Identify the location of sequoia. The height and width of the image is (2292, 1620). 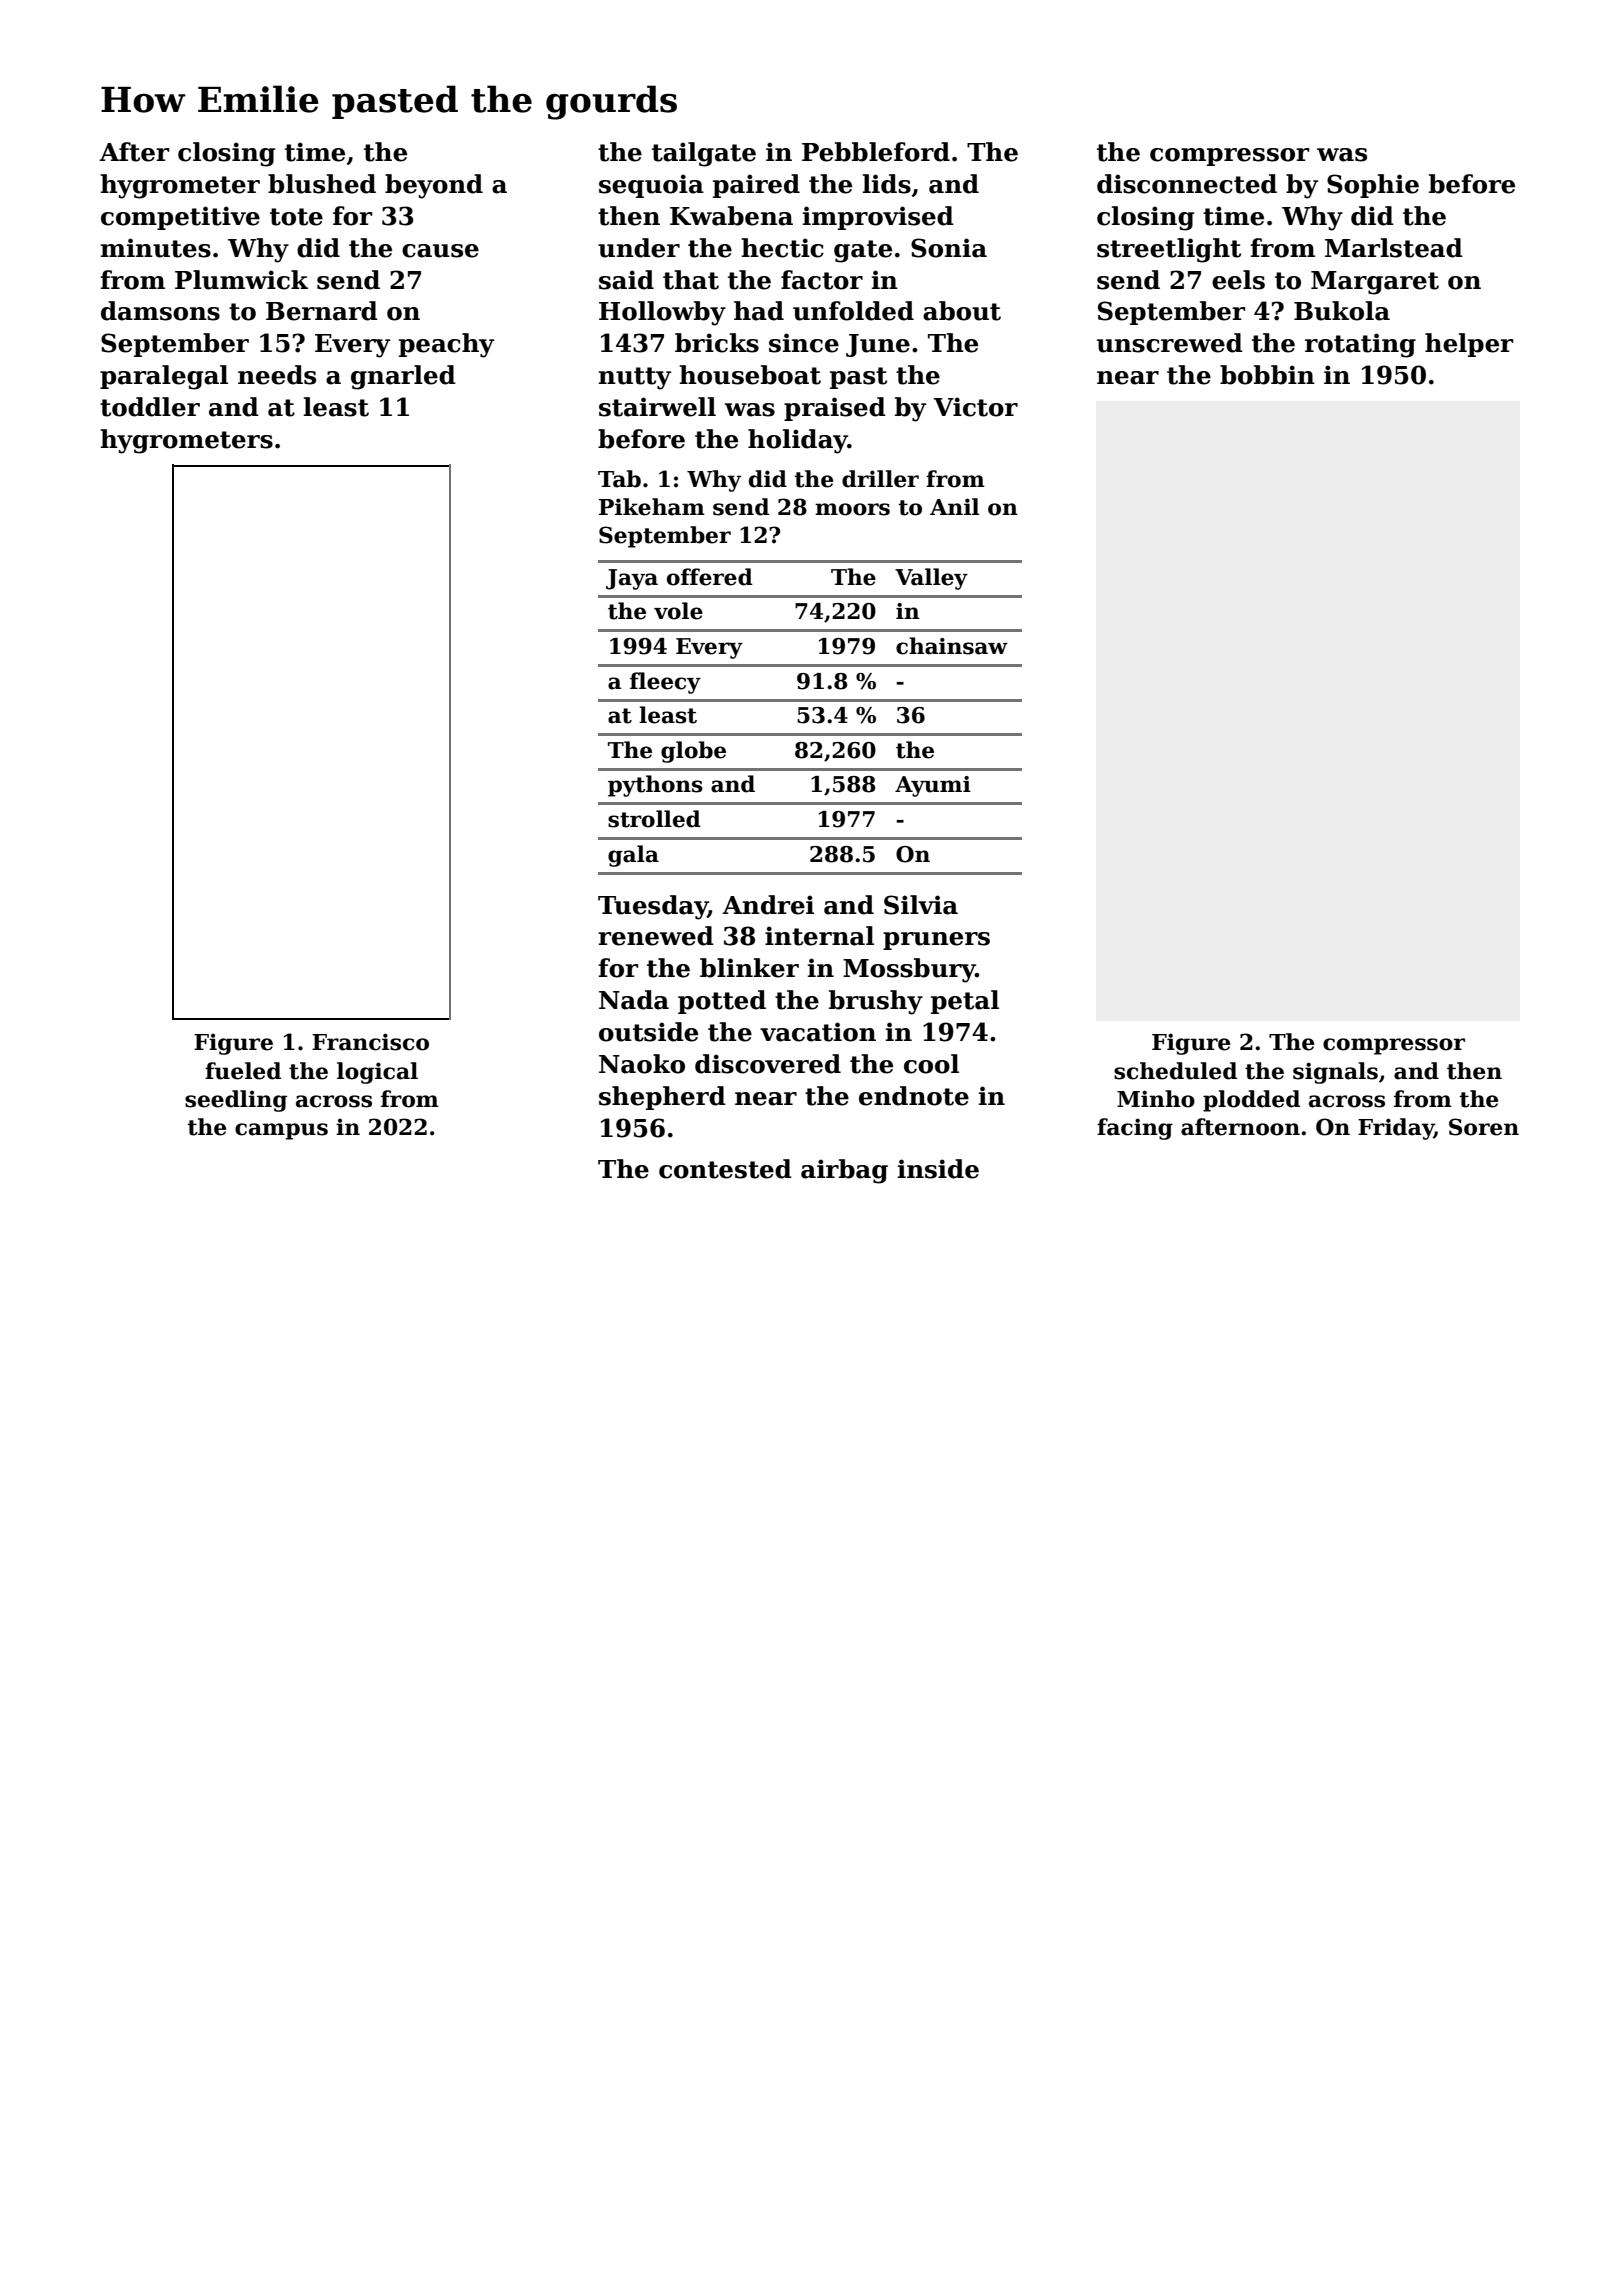
(651, 186).
